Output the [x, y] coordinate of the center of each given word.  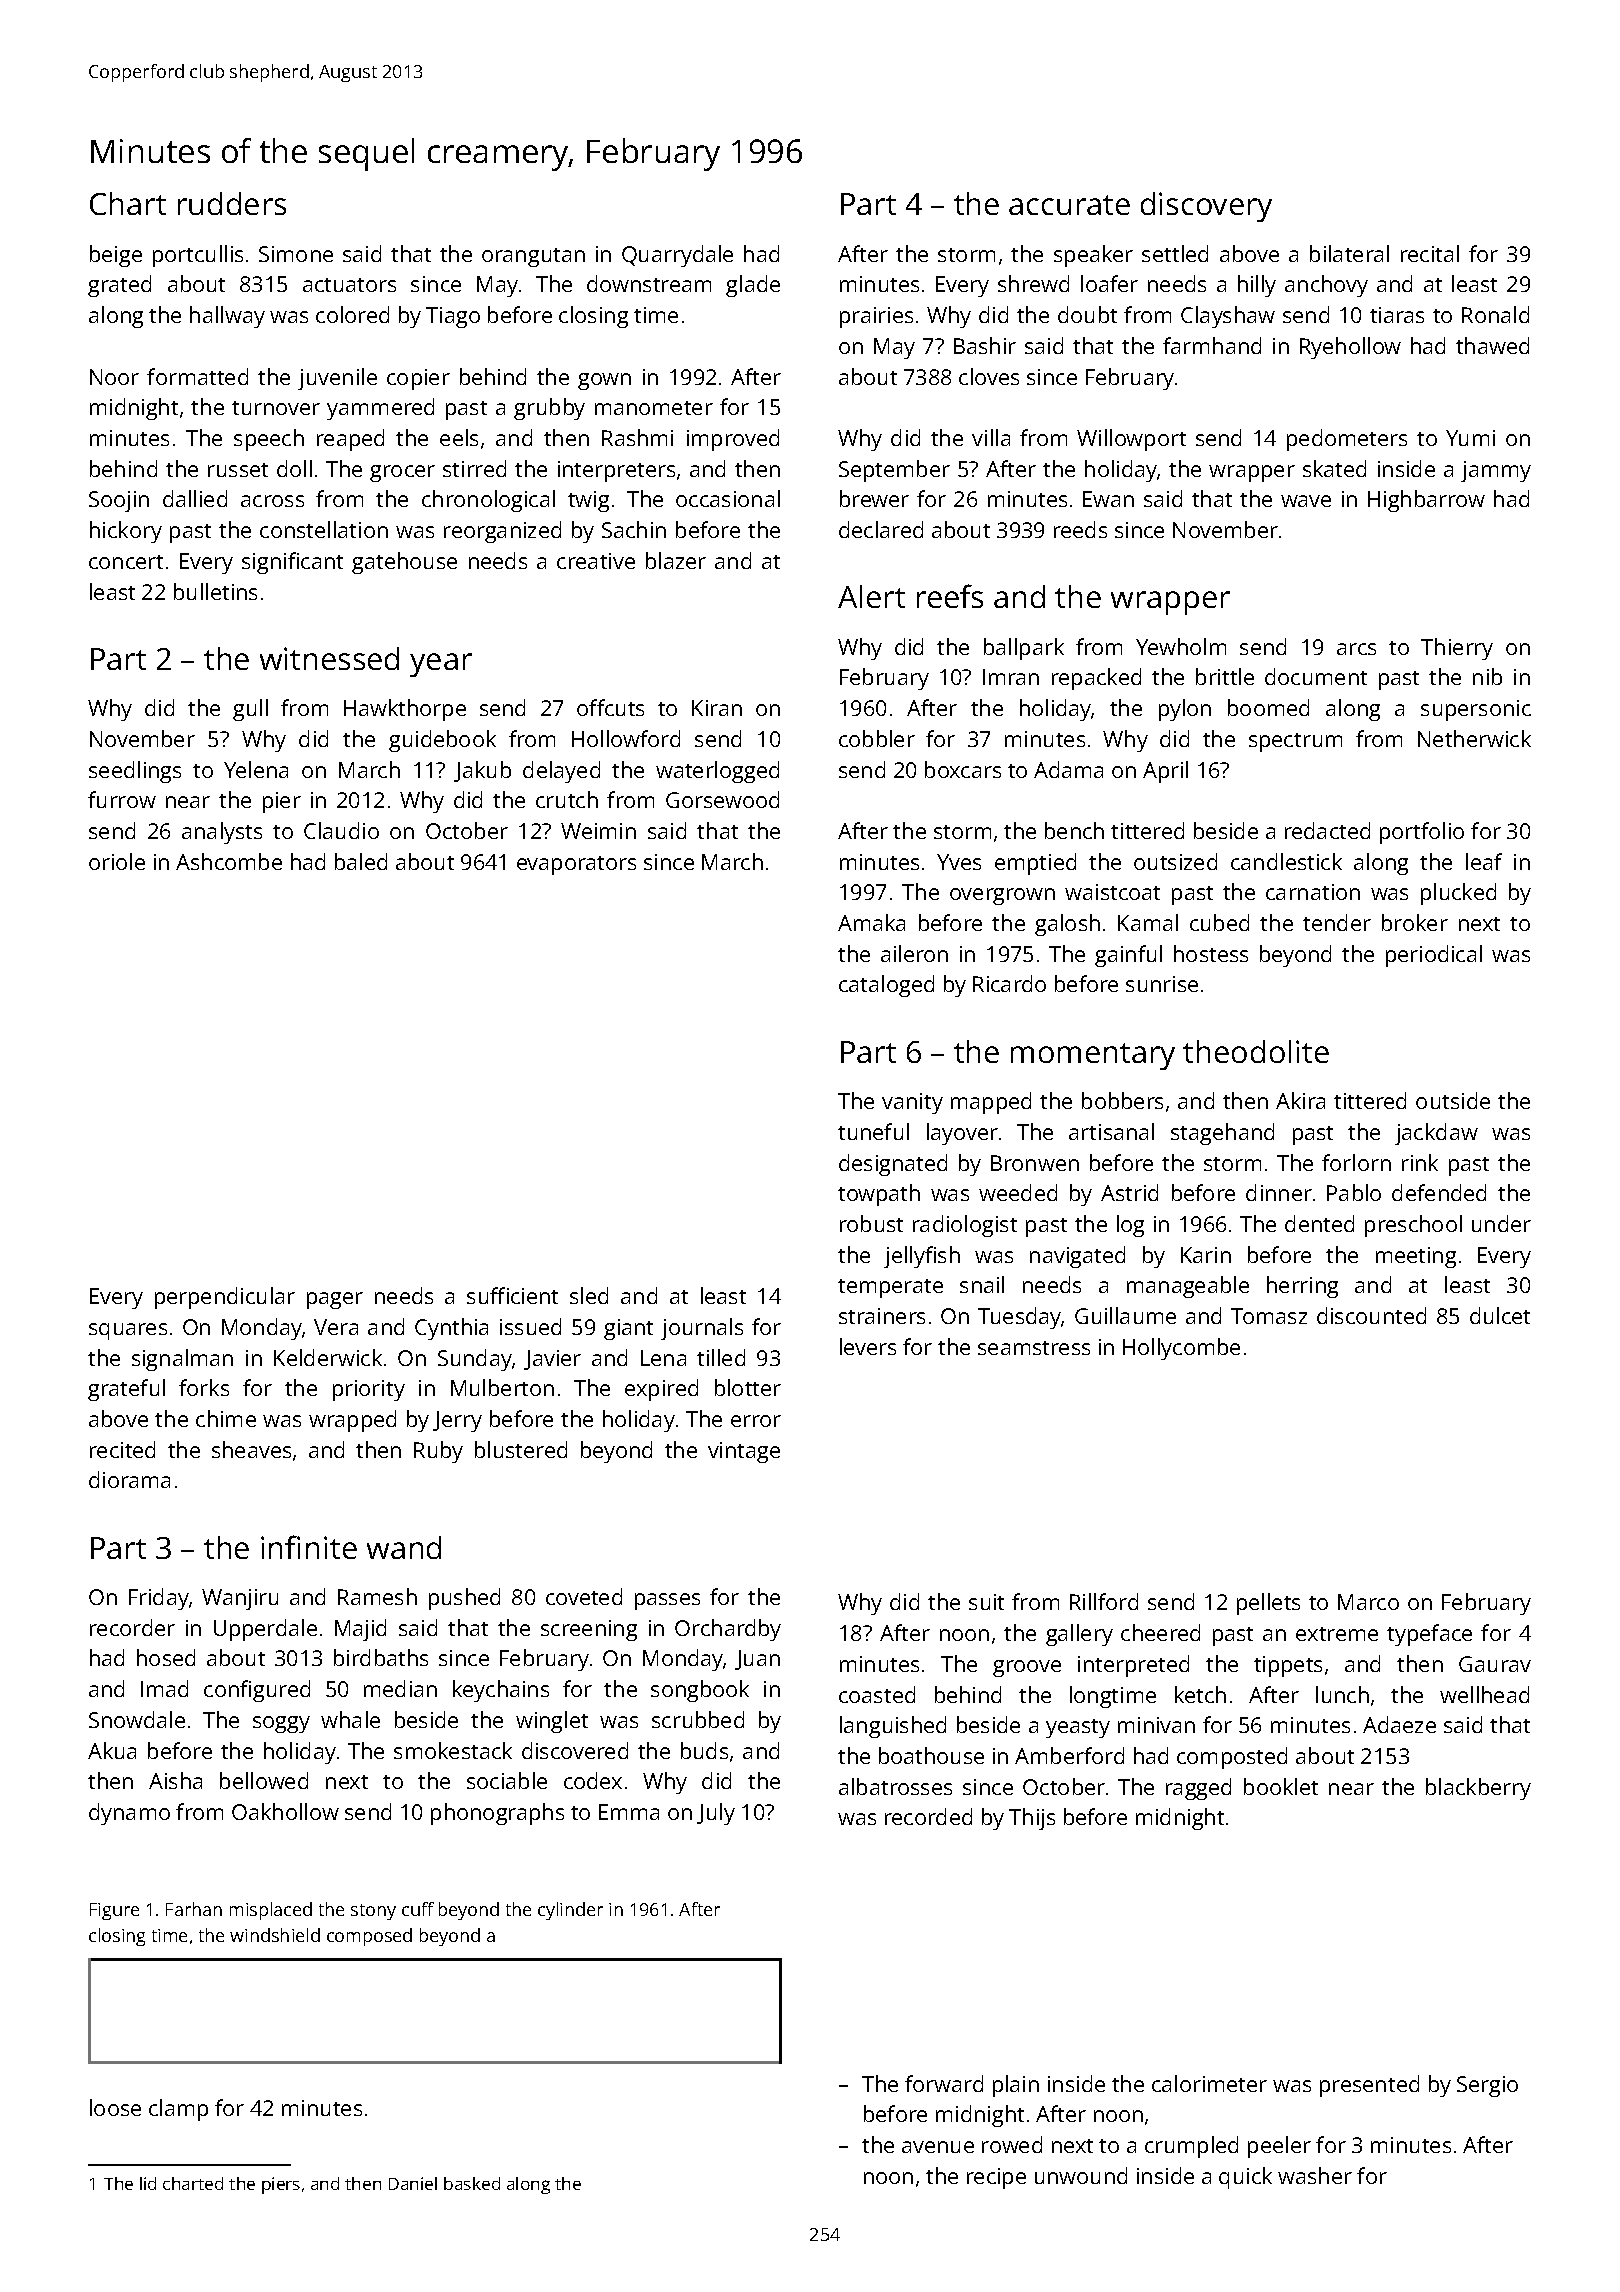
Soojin [119, 501]
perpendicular [225, 1298]
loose [115, 2107]
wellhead [1484, 1694]
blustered [521, 1449]
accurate [1069, 205]
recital [1430, 253]
